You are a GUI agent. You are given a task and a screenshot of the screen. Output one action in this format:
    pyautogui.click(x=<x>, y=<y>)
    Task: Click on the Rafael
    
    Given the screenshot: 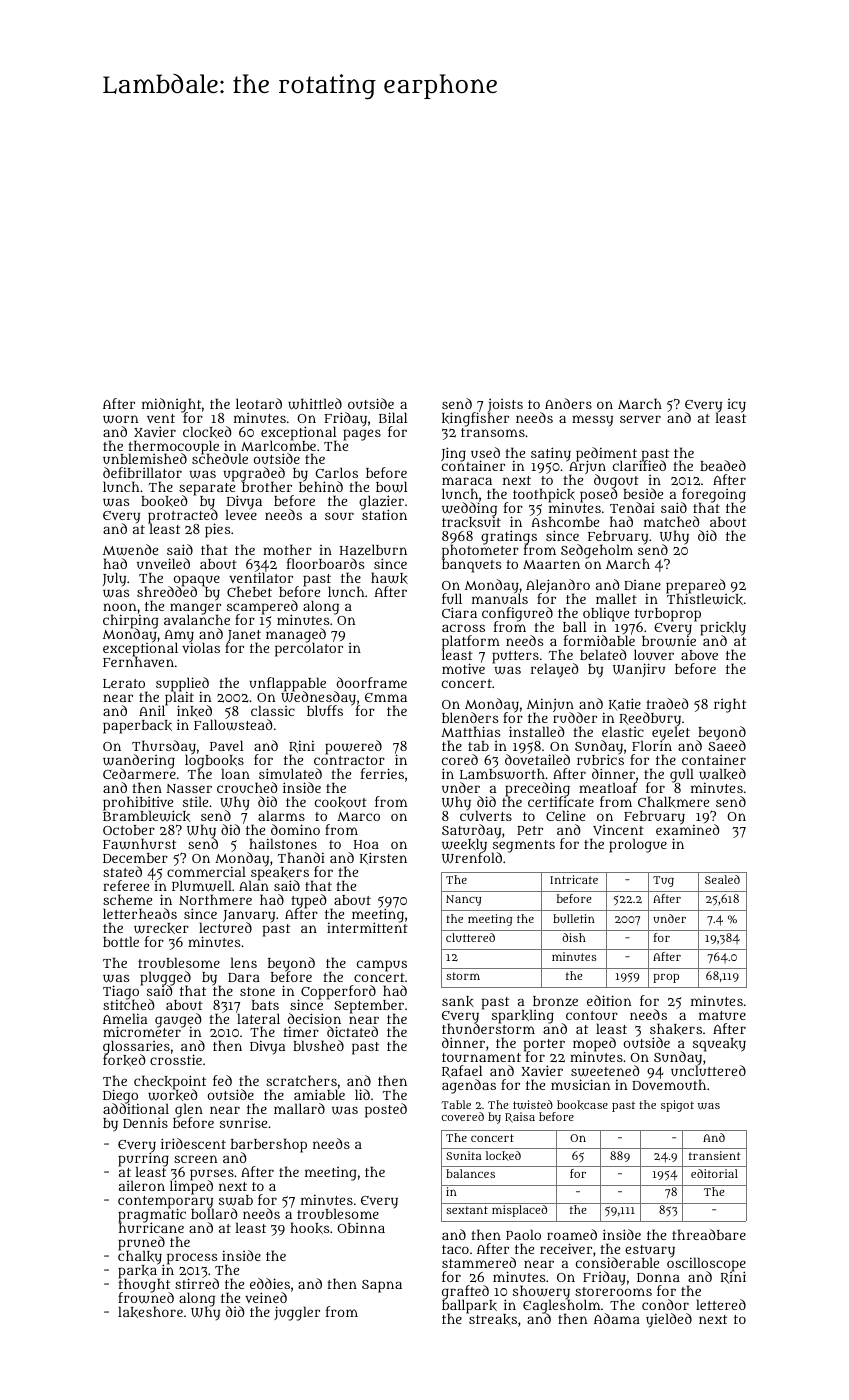 What is the action you would take?
    pyautogui.click(x=462, y=1071)
